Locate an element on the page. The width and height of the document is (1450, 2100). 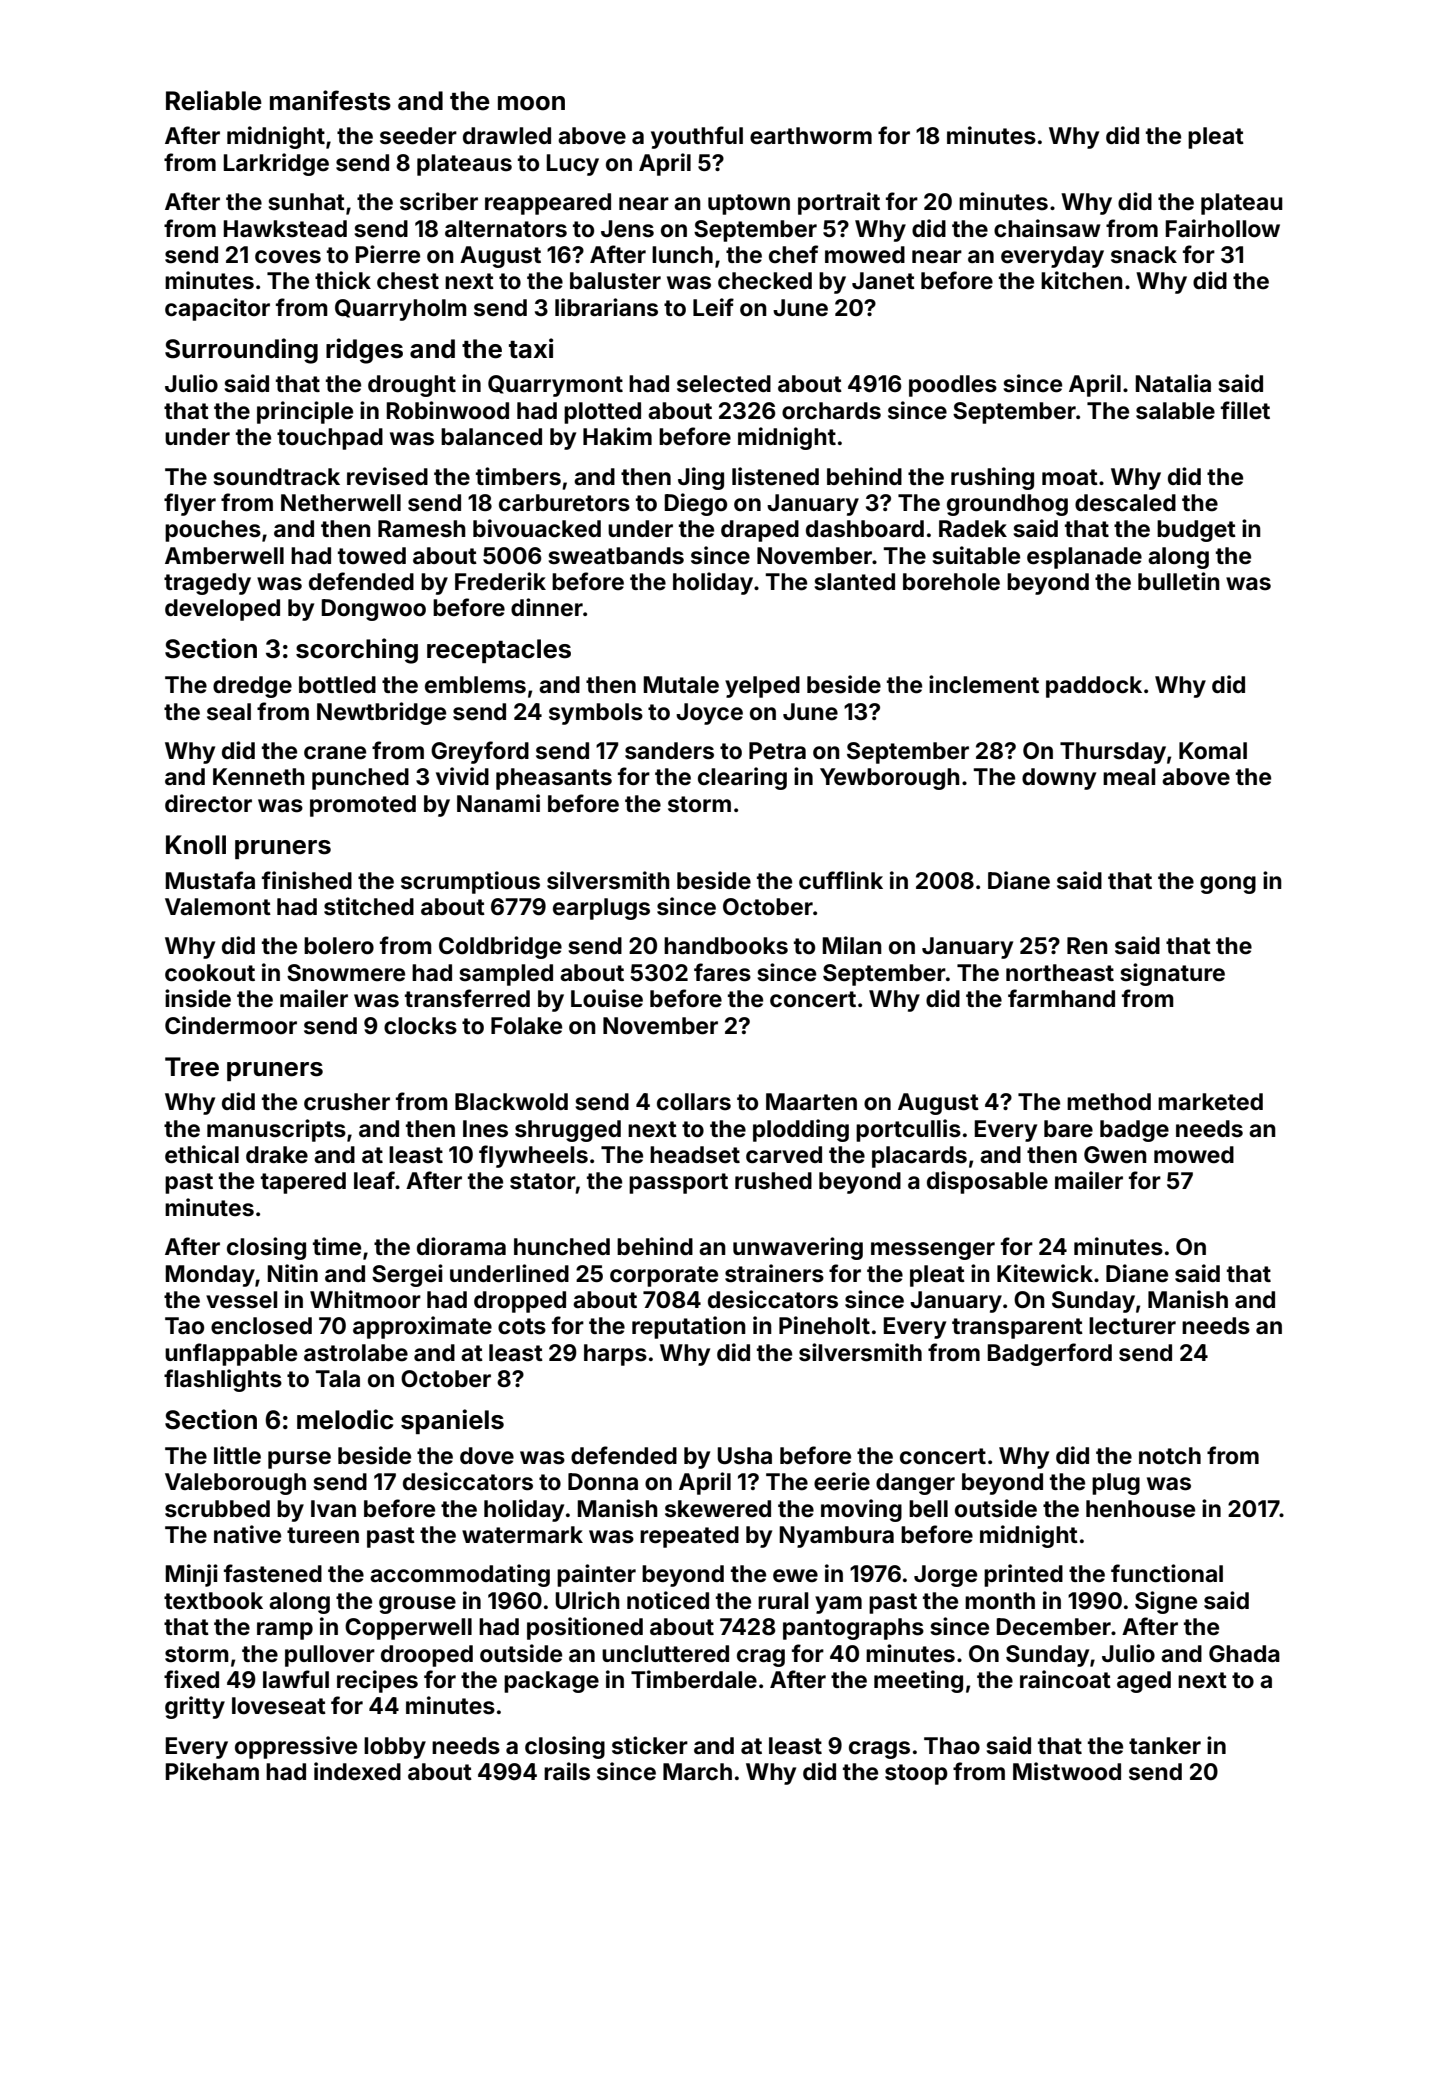
marketed is located at coordinates (1210, 1102).
